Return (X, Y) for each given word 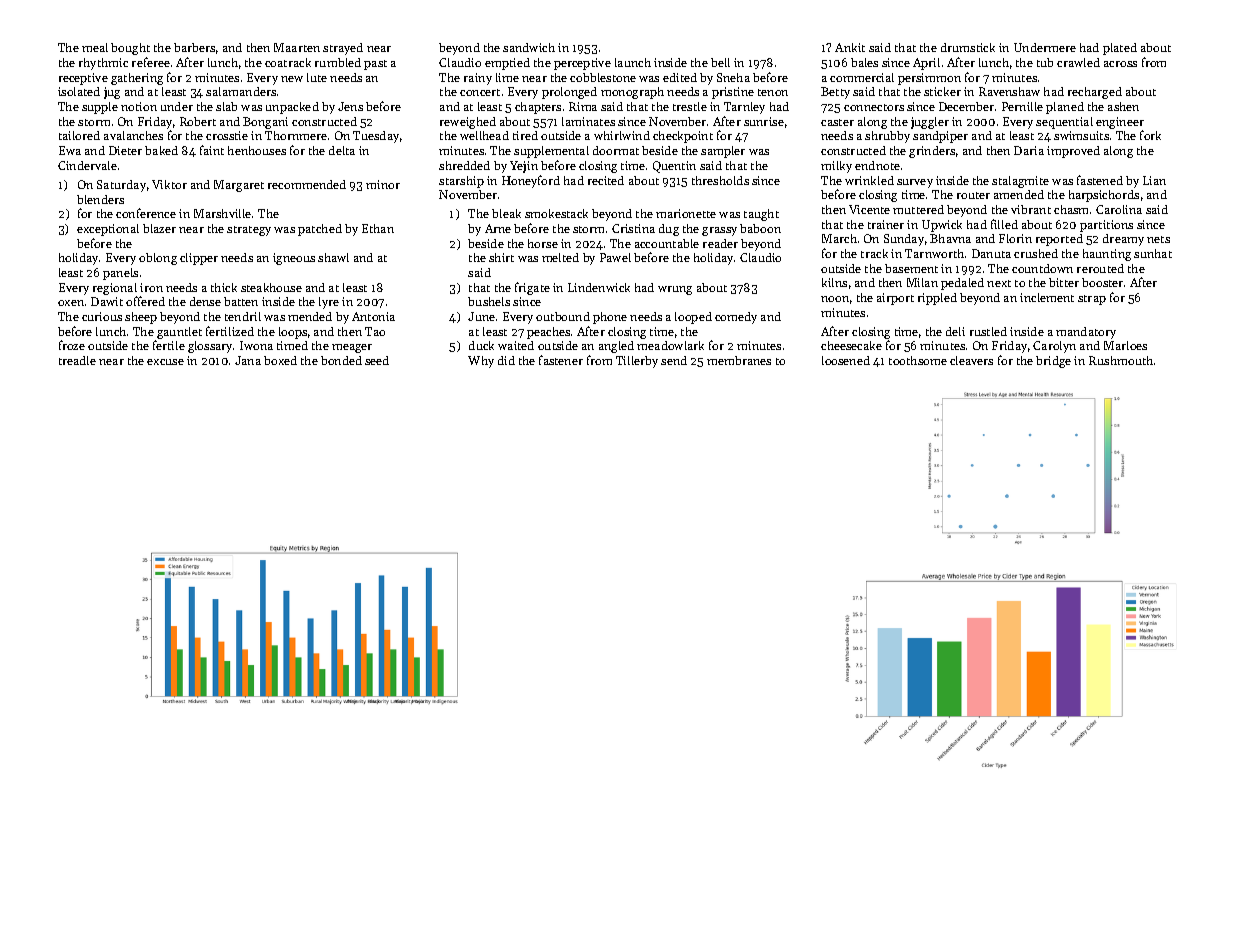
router (973, 195)
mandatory (1086, 333)
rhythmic (103, 64)
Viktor (169, 184)
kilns (834, 282)
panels (120, 274)
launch (633, 62)
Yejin (524, 167)
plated (1120, 49)
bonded (341, 360)
